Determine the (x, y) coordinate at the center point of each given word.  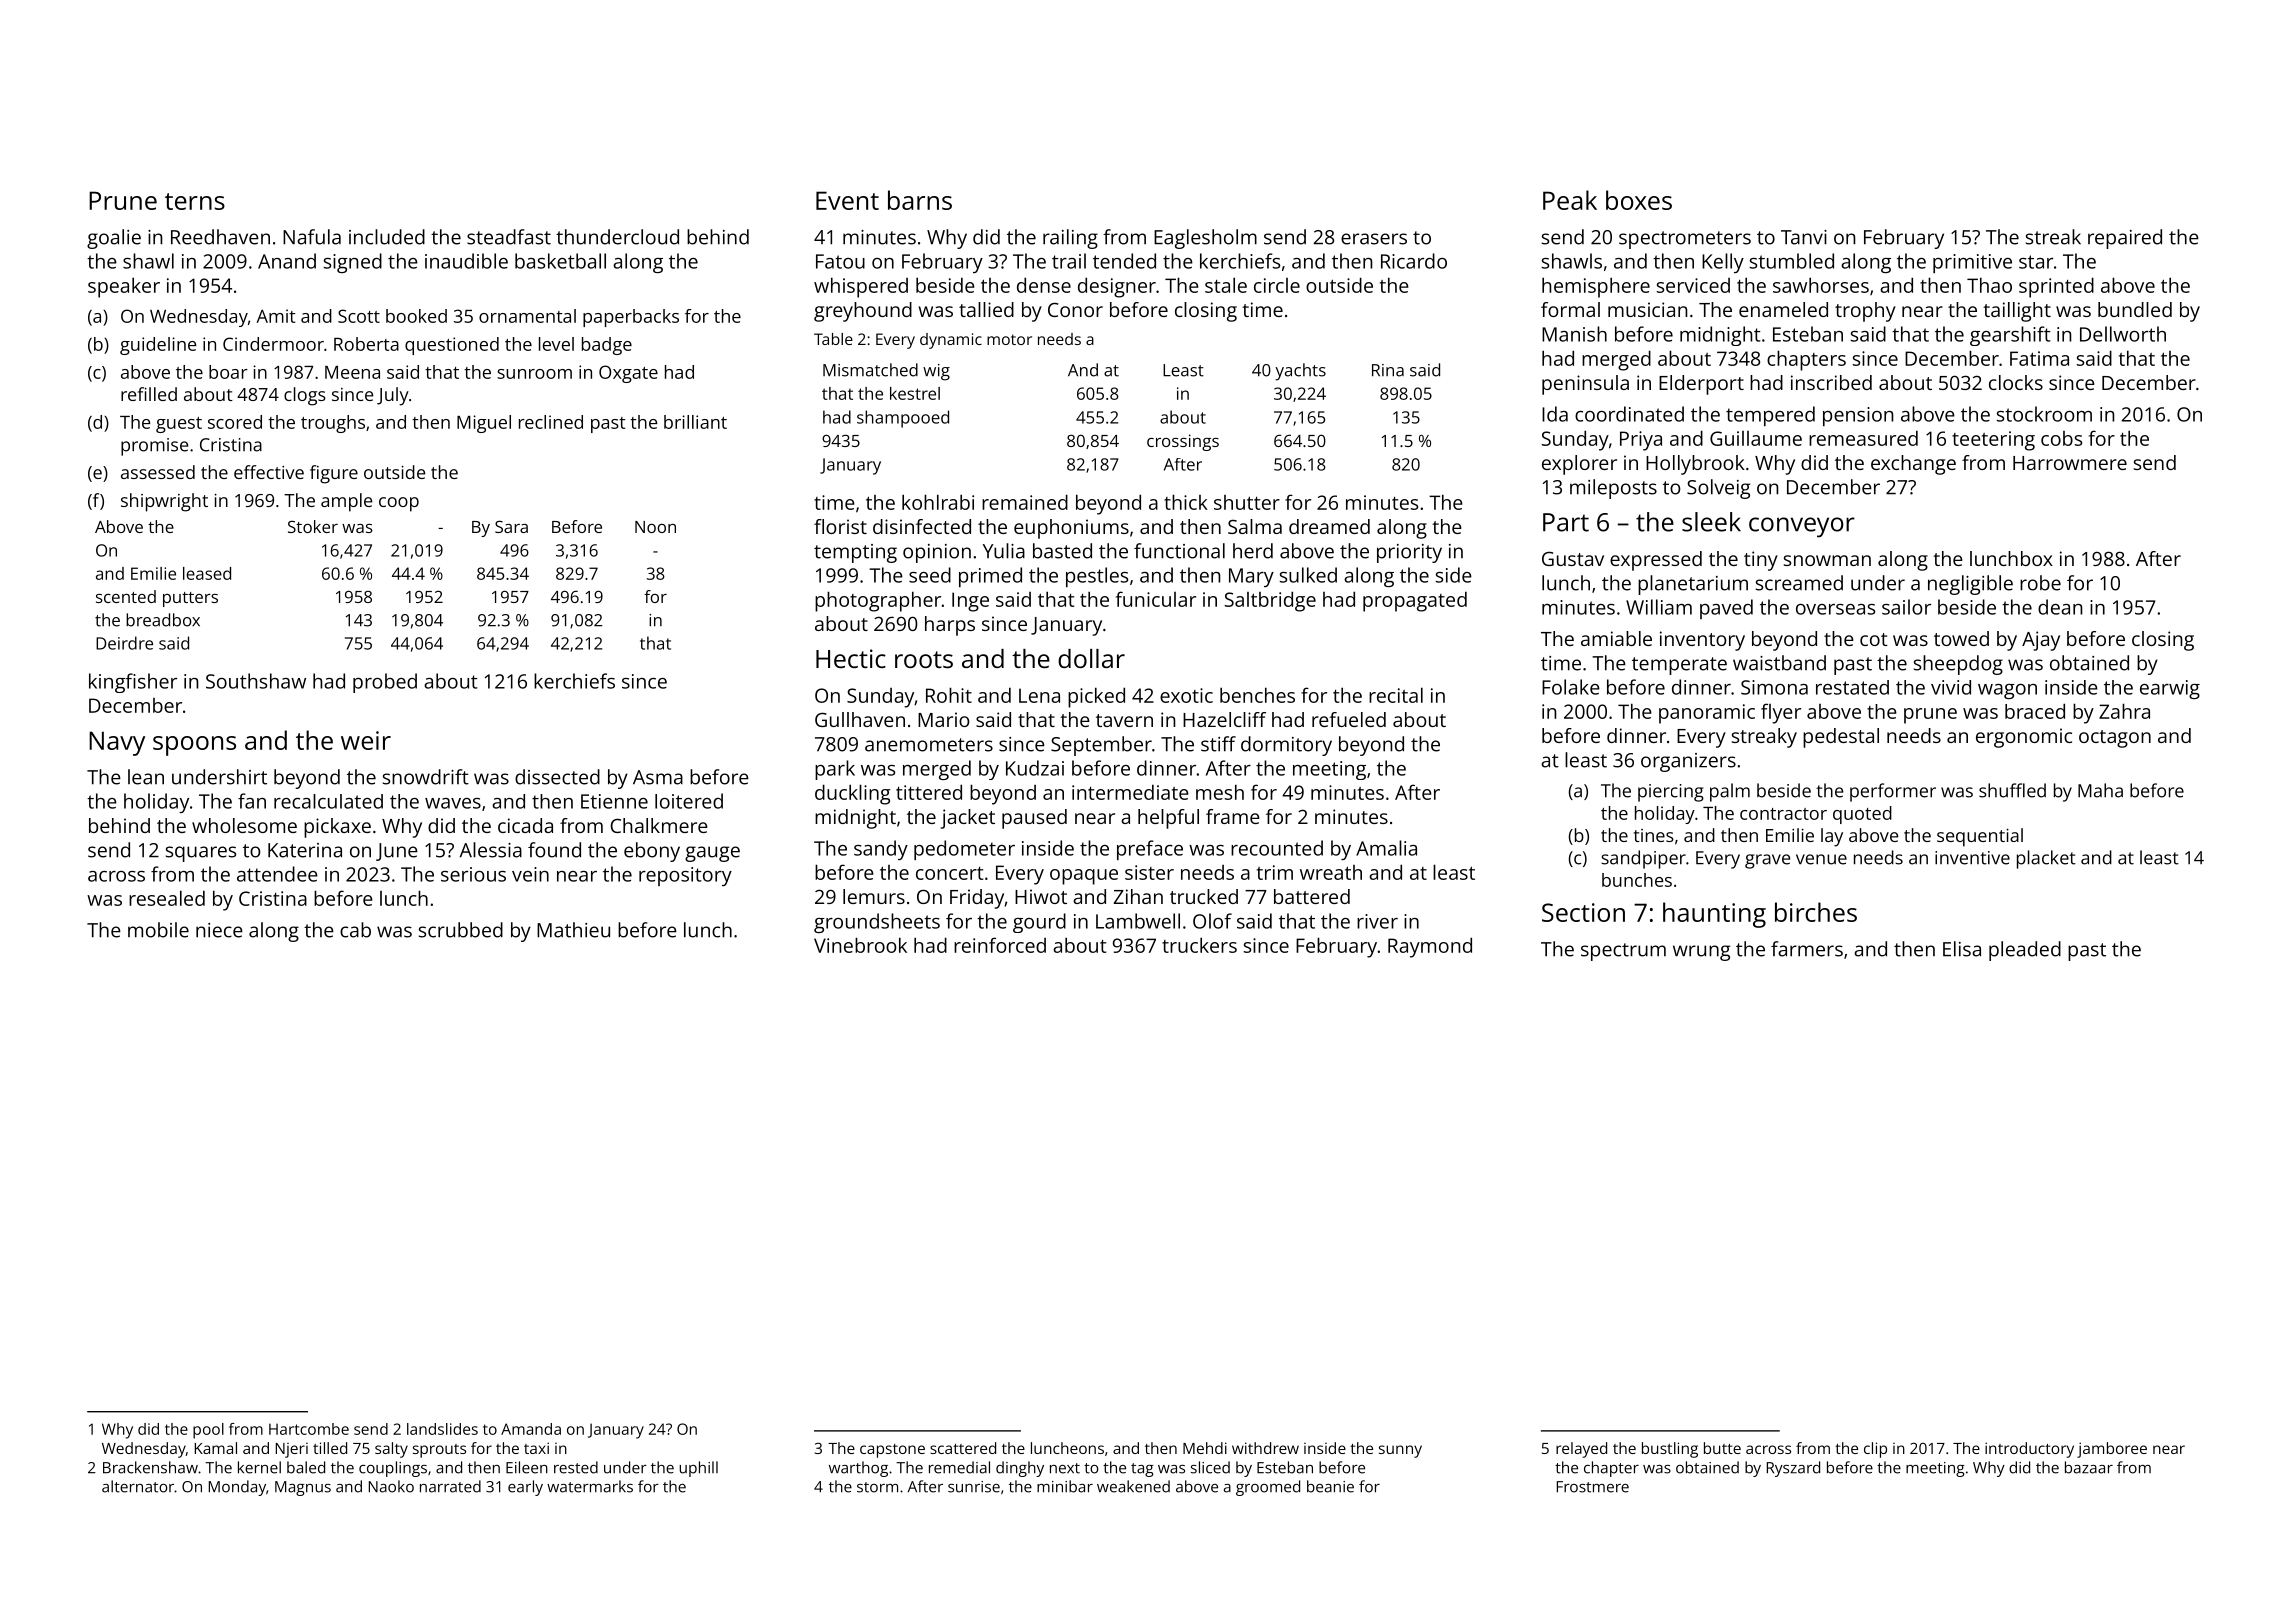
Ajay (2041, 641)
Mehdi (1205, 1448)
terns (195, 201)
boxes (1639, 200)
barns (920, 200)
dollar (1091, 658)
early (525, 1488)
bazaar (2089, 1467)
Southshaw (256, 681)
